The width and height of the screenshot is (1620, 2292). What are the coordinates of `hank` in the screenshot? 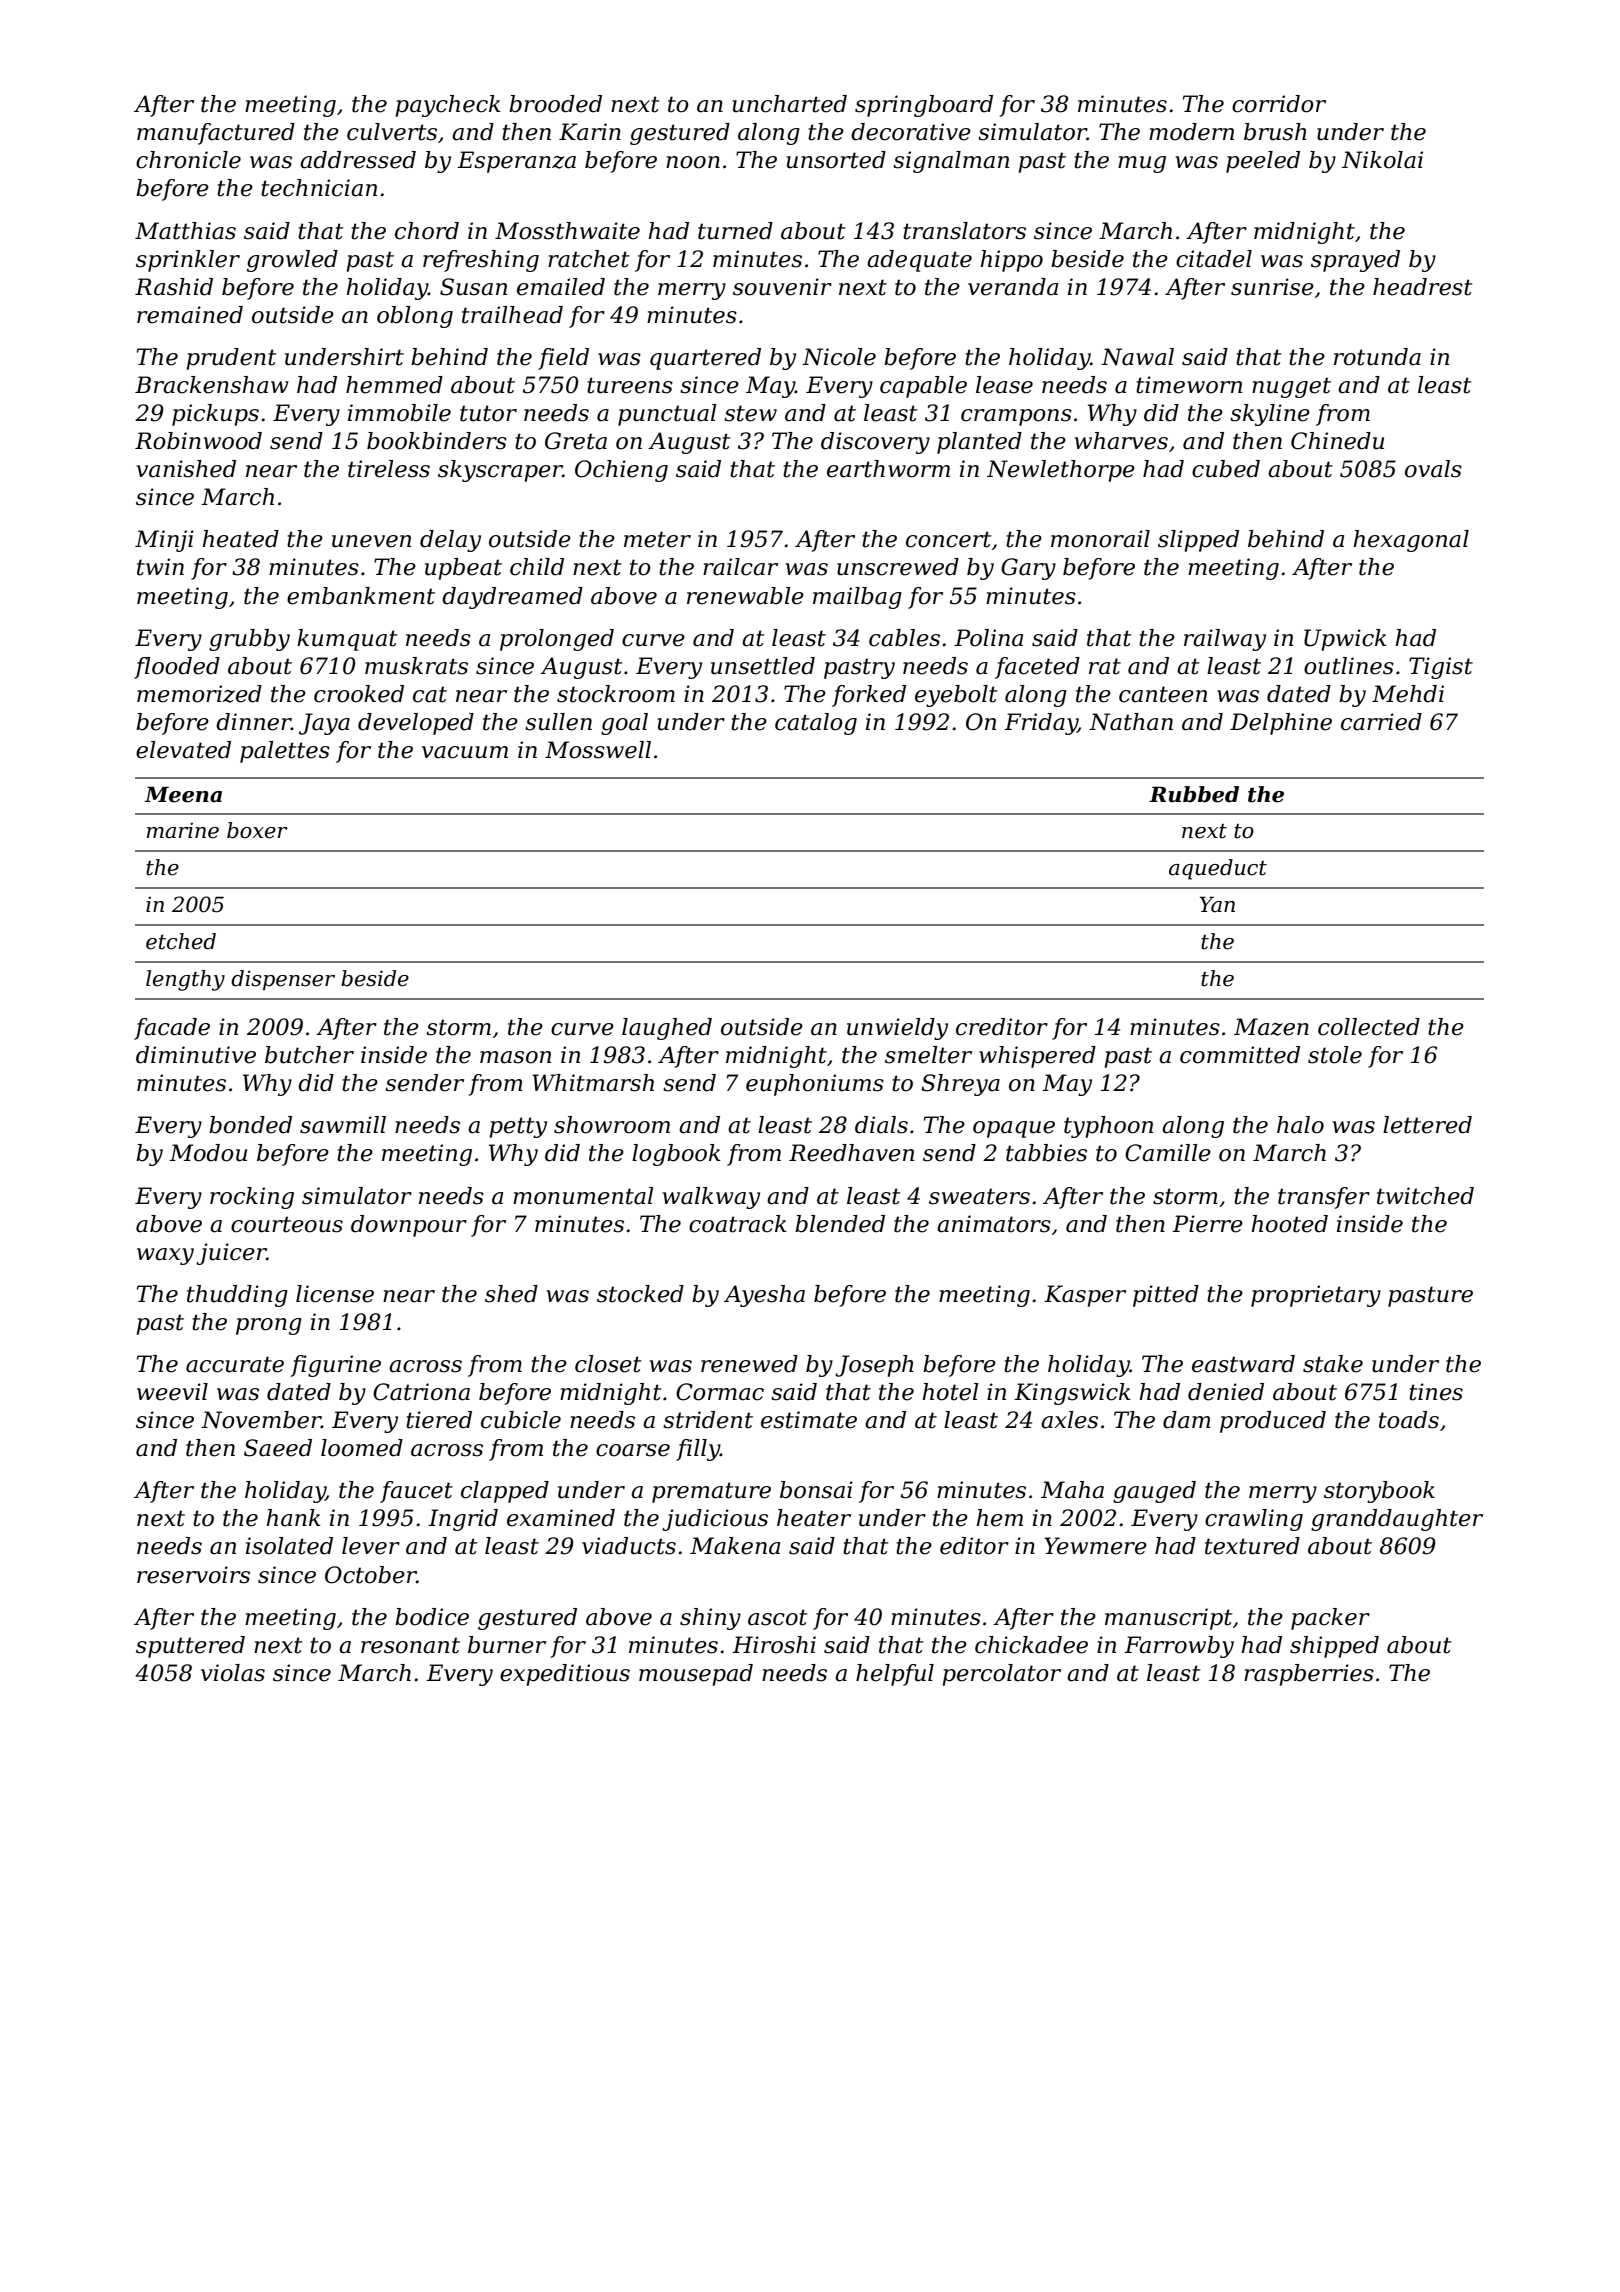 It's located at (294, 1518).
